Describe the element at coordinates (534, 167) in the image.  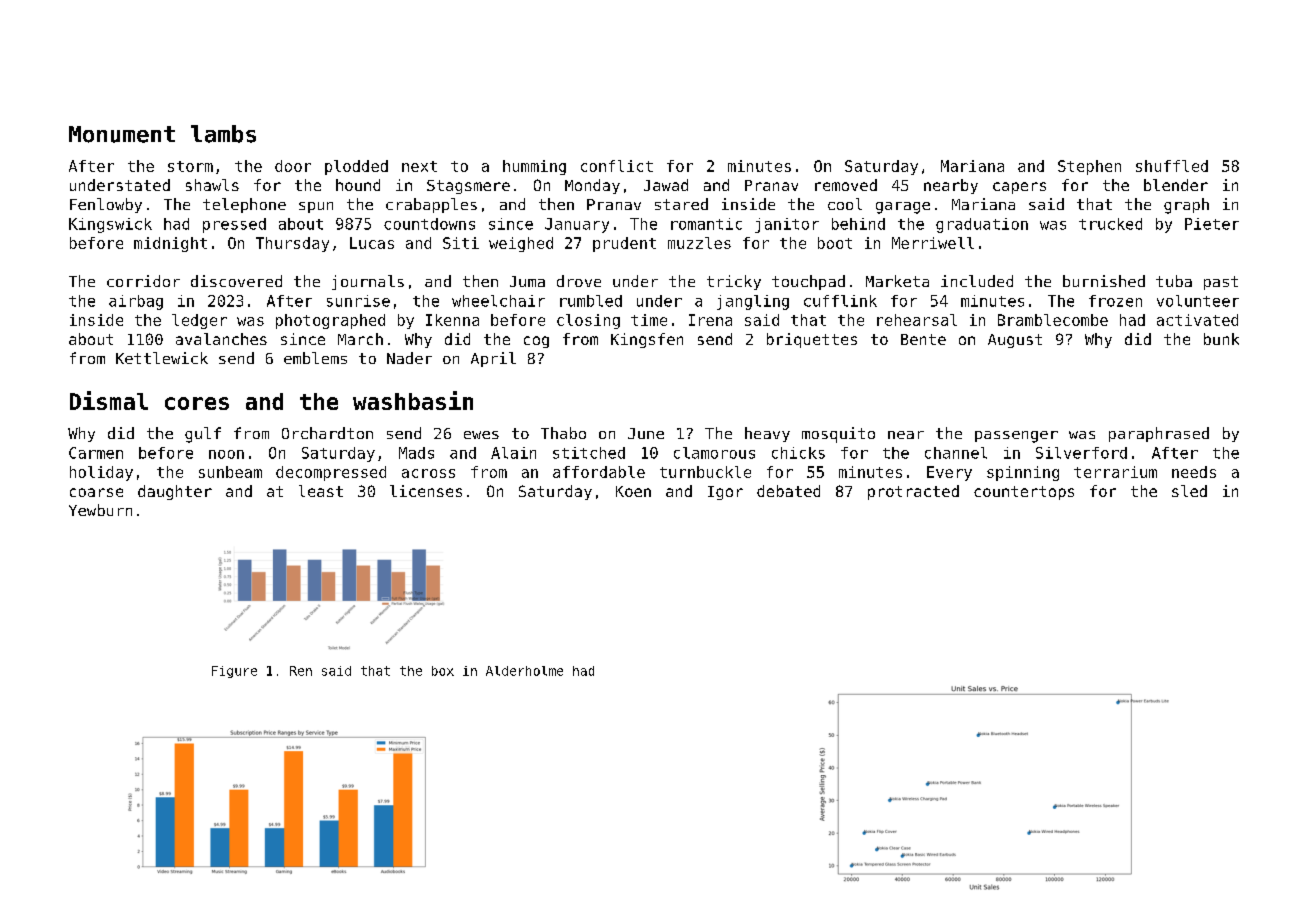
I see `humming` at that location.
